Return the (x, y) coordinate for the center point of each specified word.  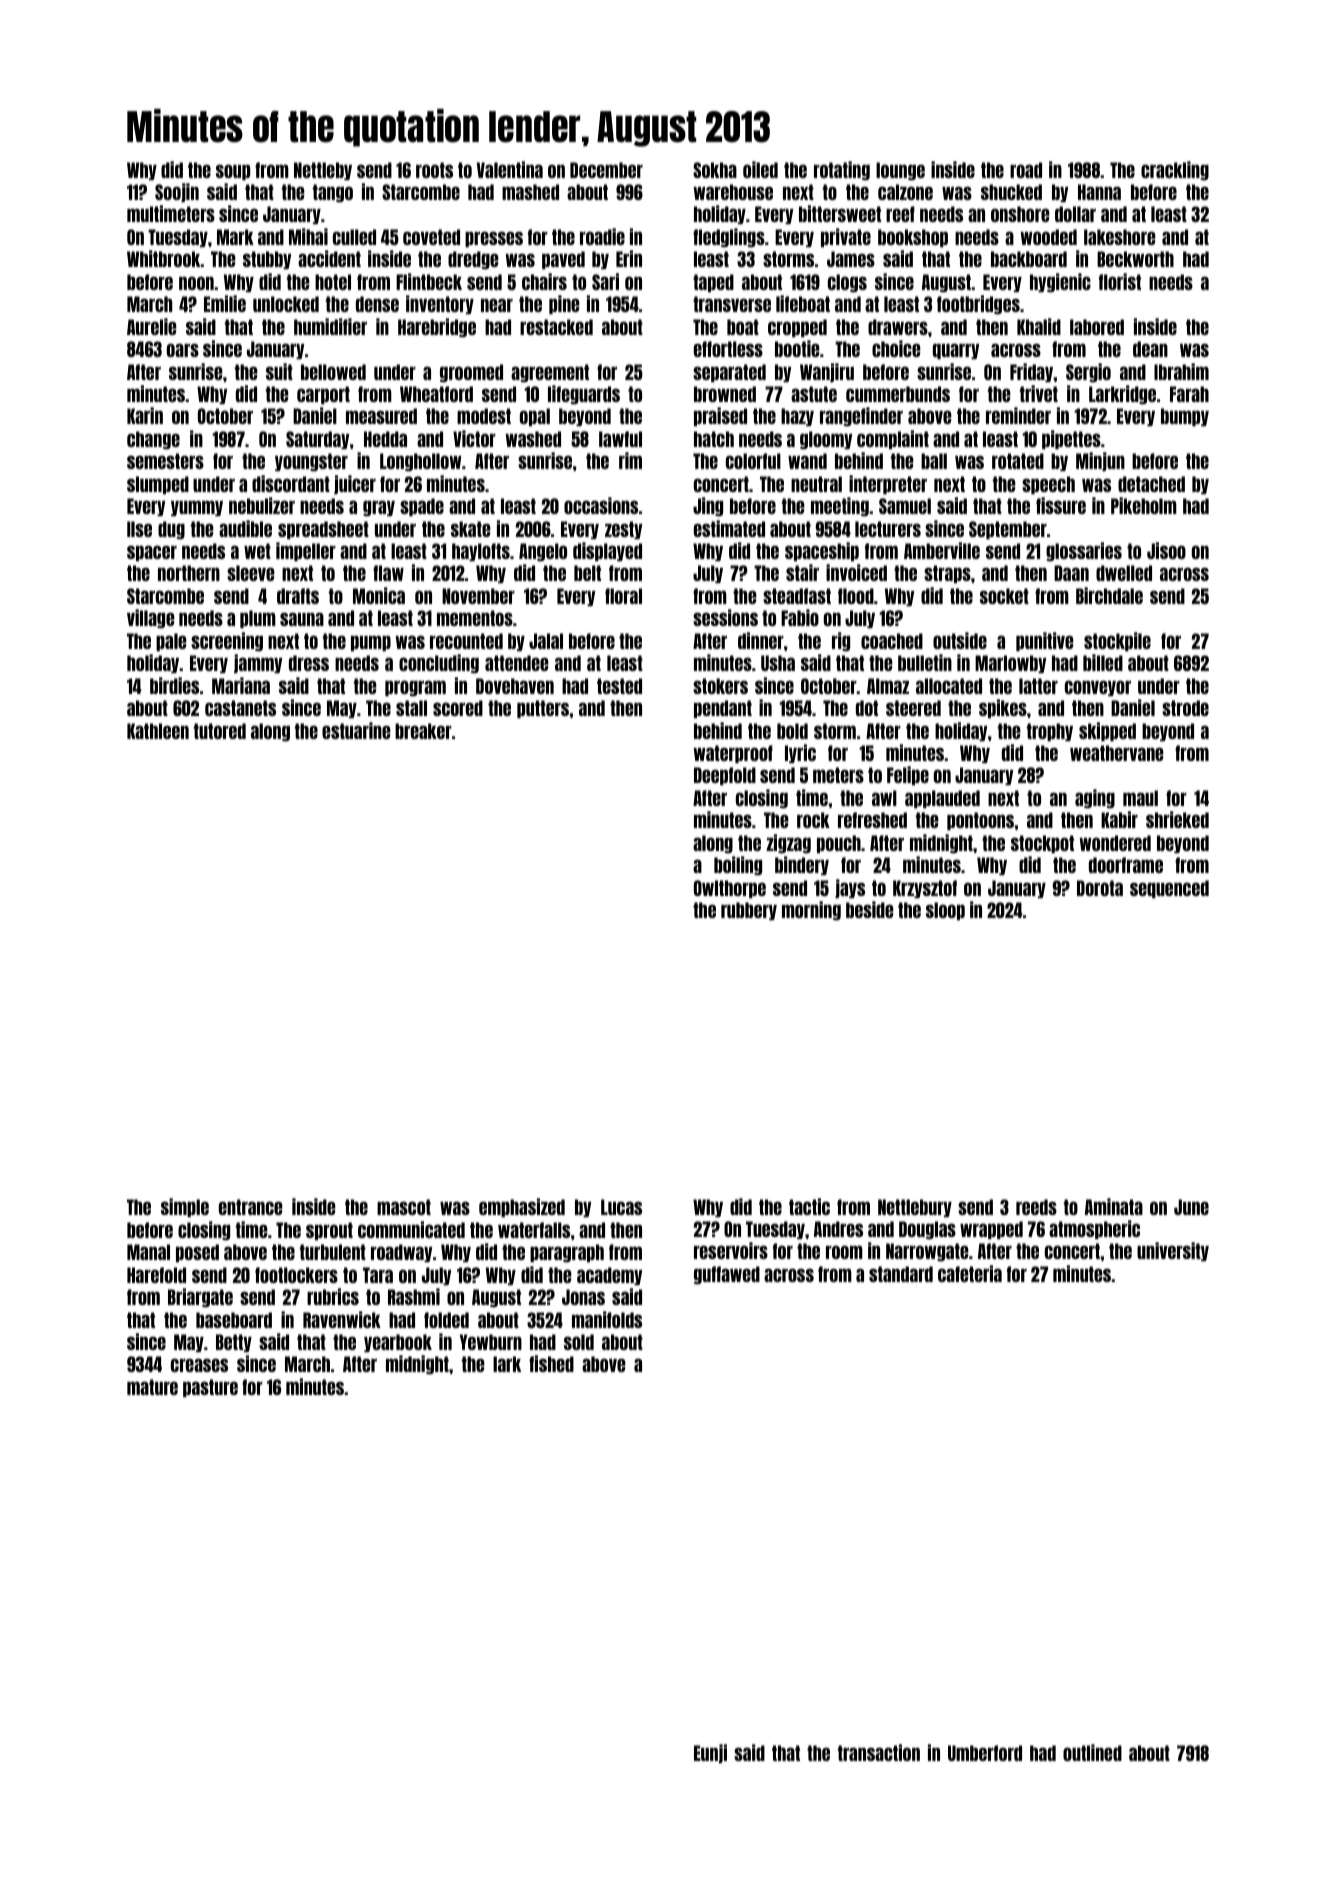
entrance (251, 1207)
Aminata (1114, 1206)
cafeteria (970, 1273)
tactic (809, 1206)
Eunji (710, 1753)
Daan (1071, 573)
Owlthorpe (730, 889)
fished (551, 1363)
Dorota (1100, 888)
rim (630, 460)
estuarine (356, 730)
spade (422, 507)
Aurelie (152, 326)
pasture (210, 1388)
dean (1150, 349)
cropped (797, 328)
